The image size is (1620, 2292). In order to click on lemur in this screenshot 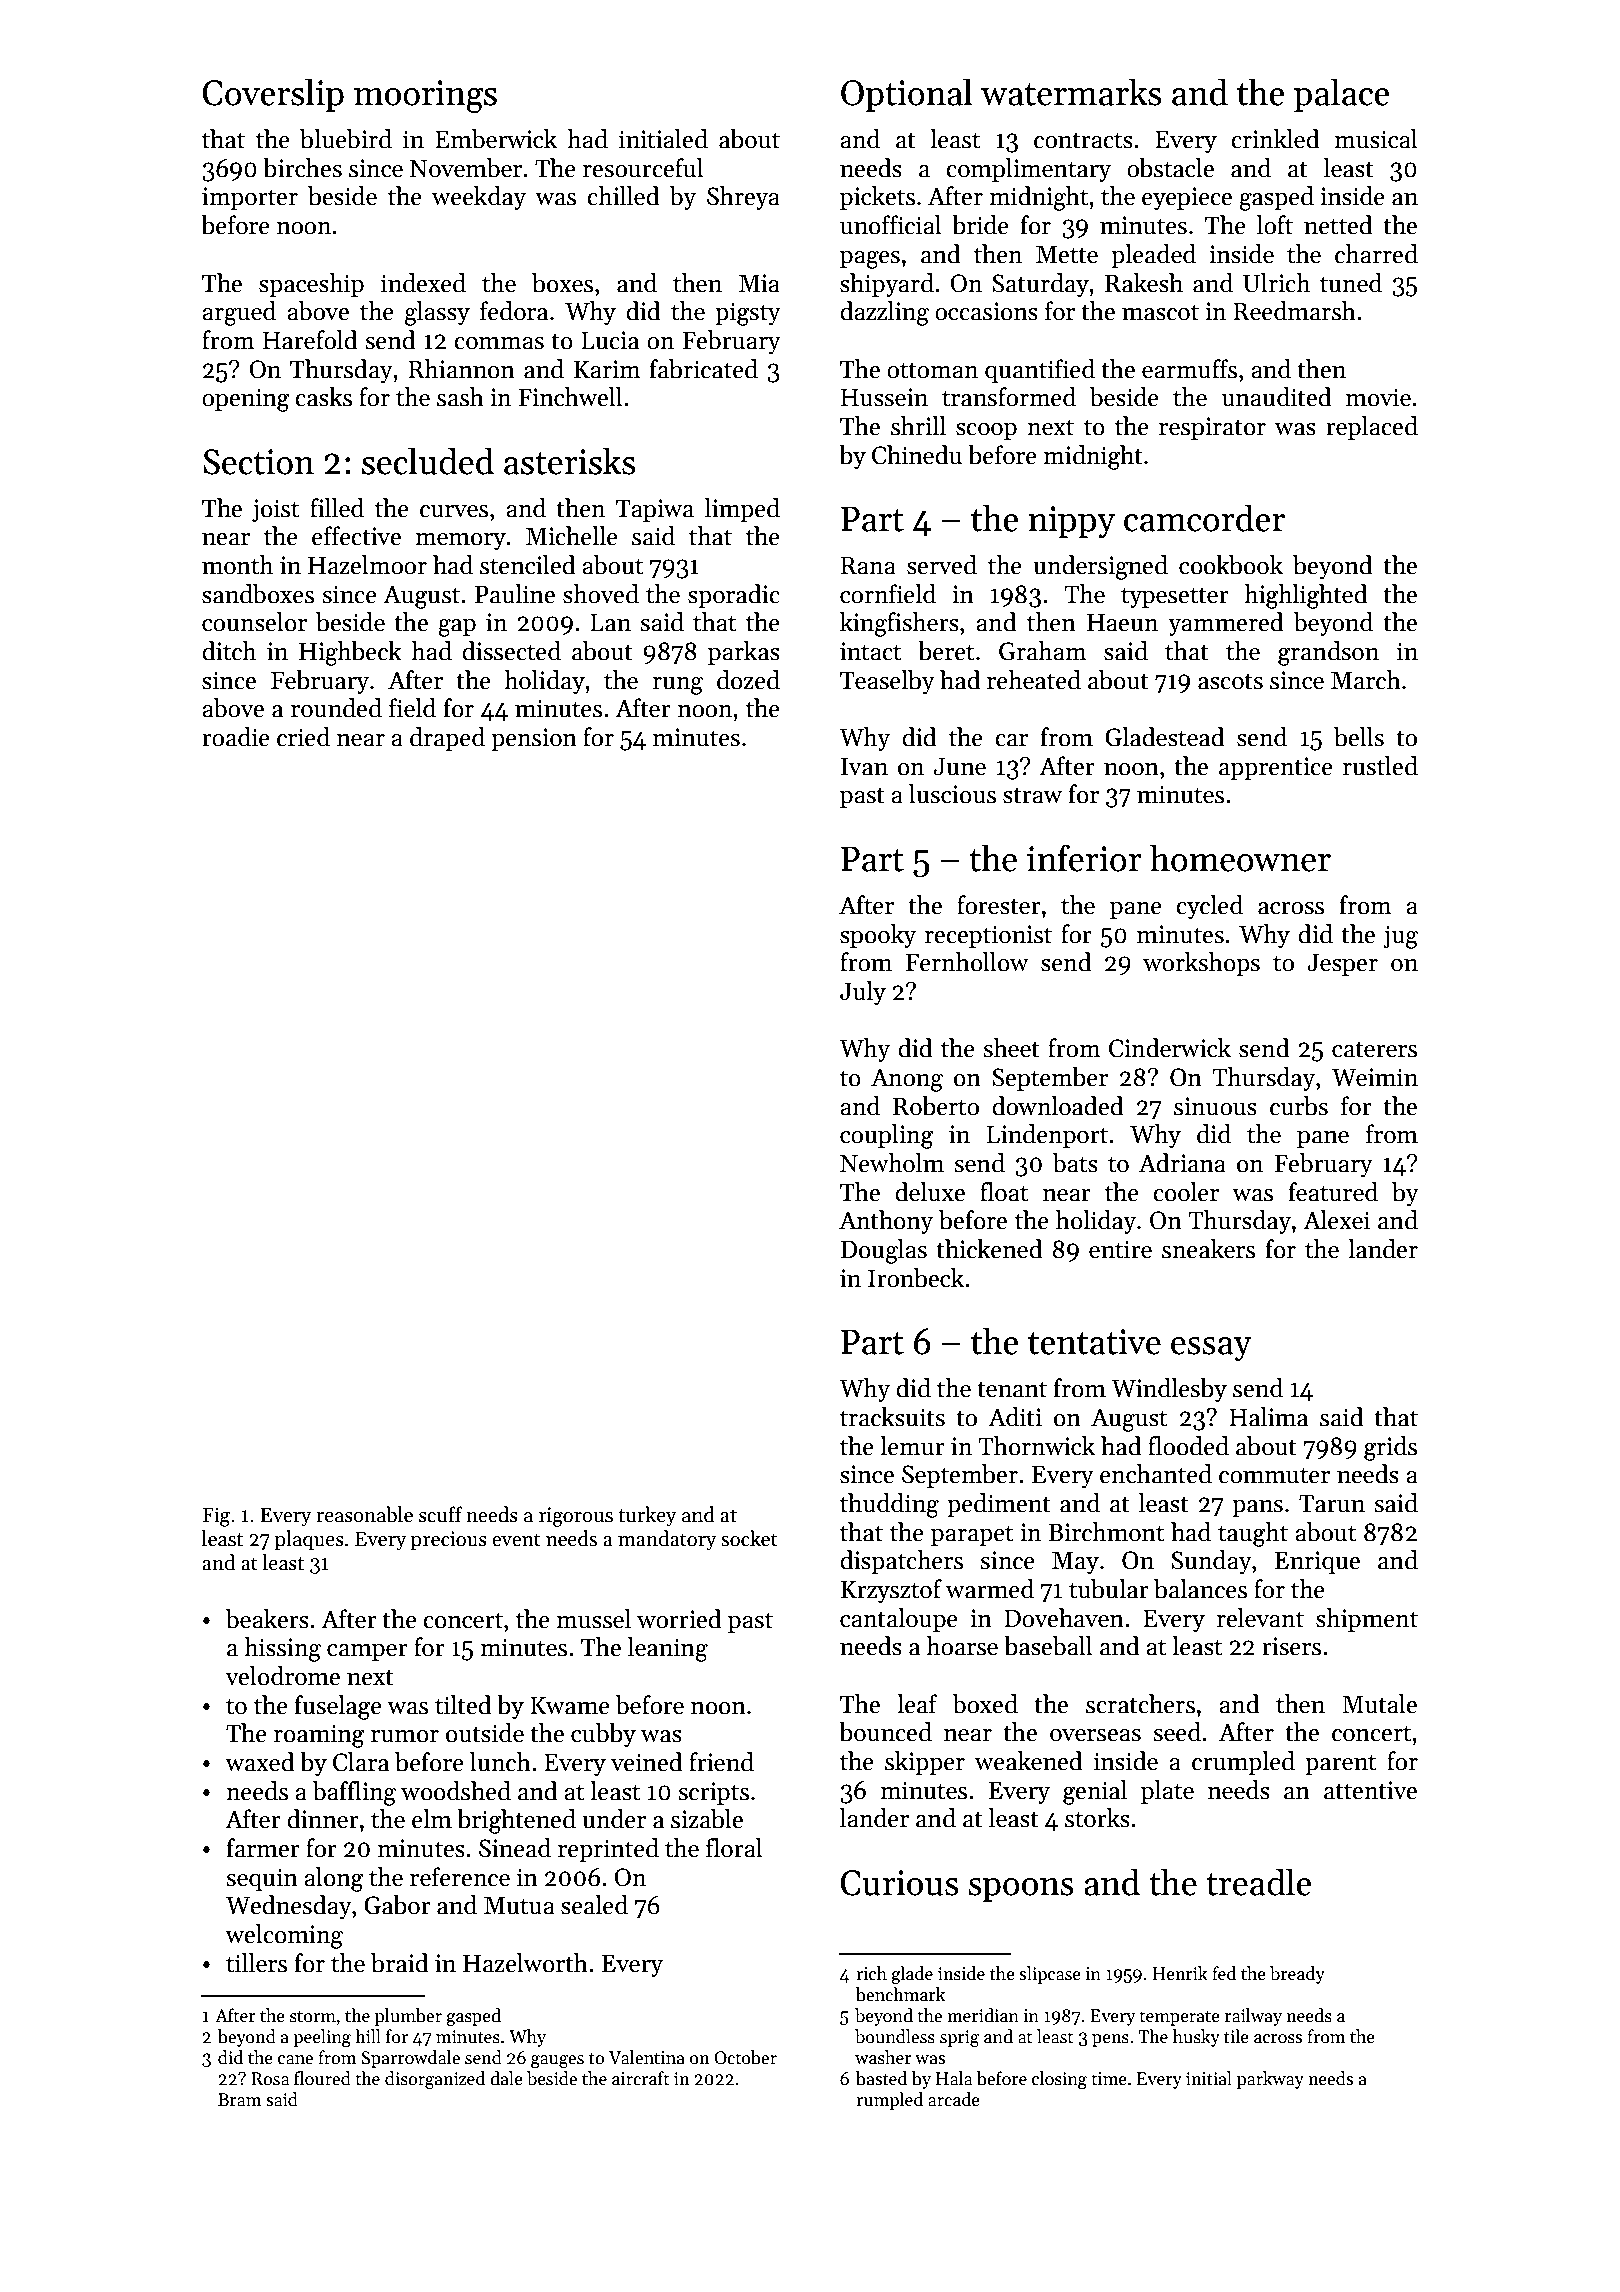, I will do `click(912, 1446)`.
